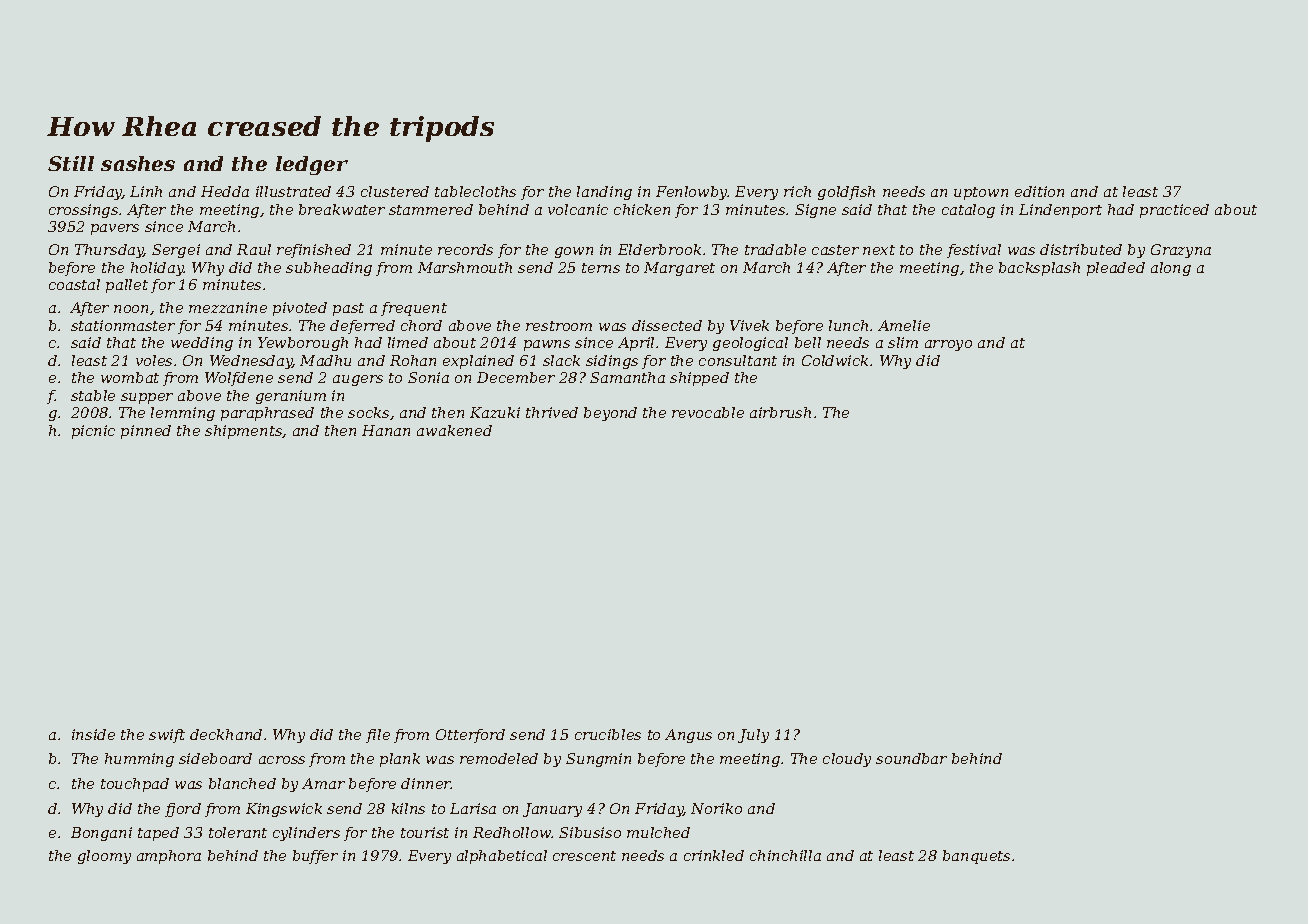 This image has height=924, width=1308. I want to click on January, so click(552, 810).
